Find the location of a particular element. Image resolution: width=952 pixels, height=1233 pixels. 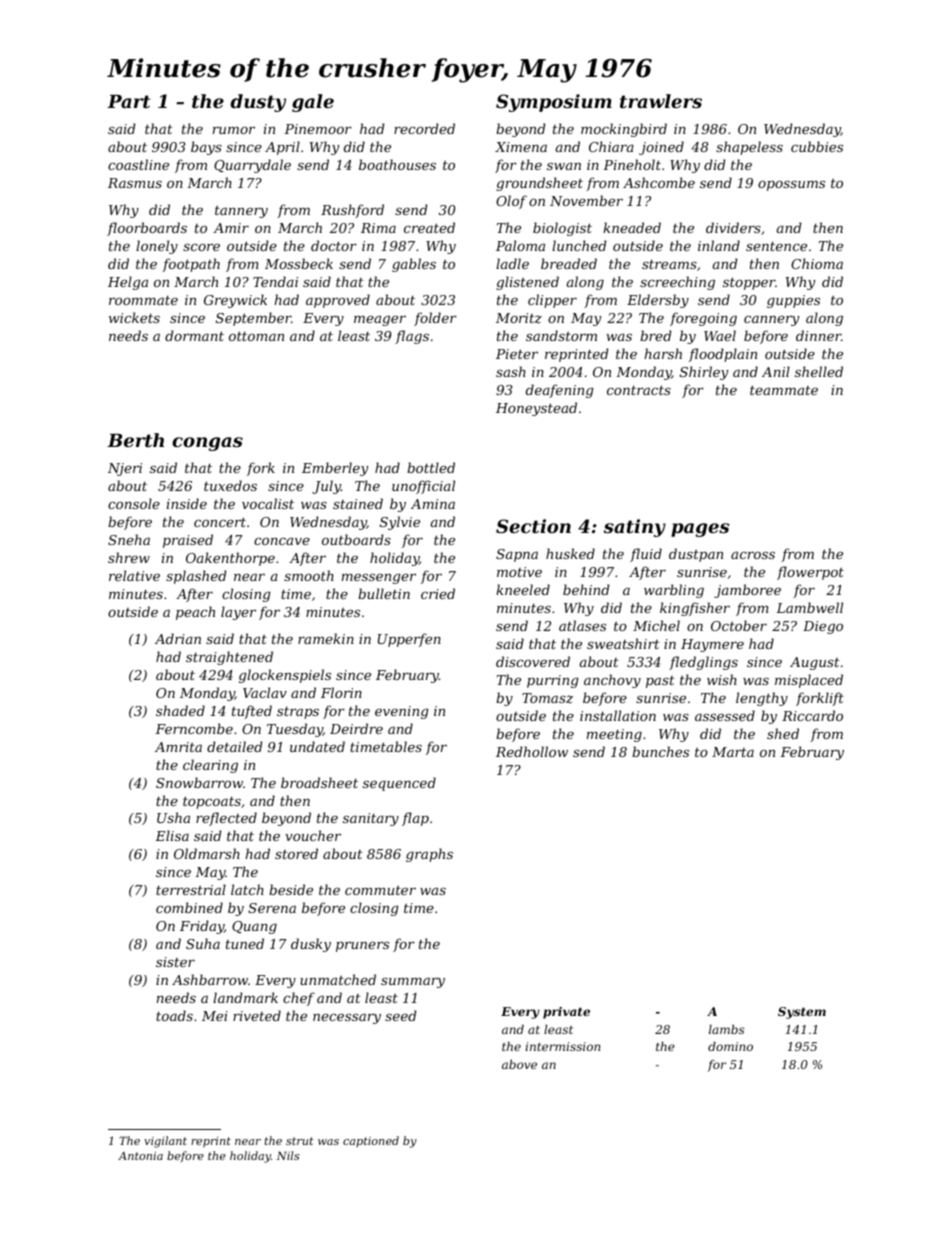

relative is located at coordinates (134, 575).
